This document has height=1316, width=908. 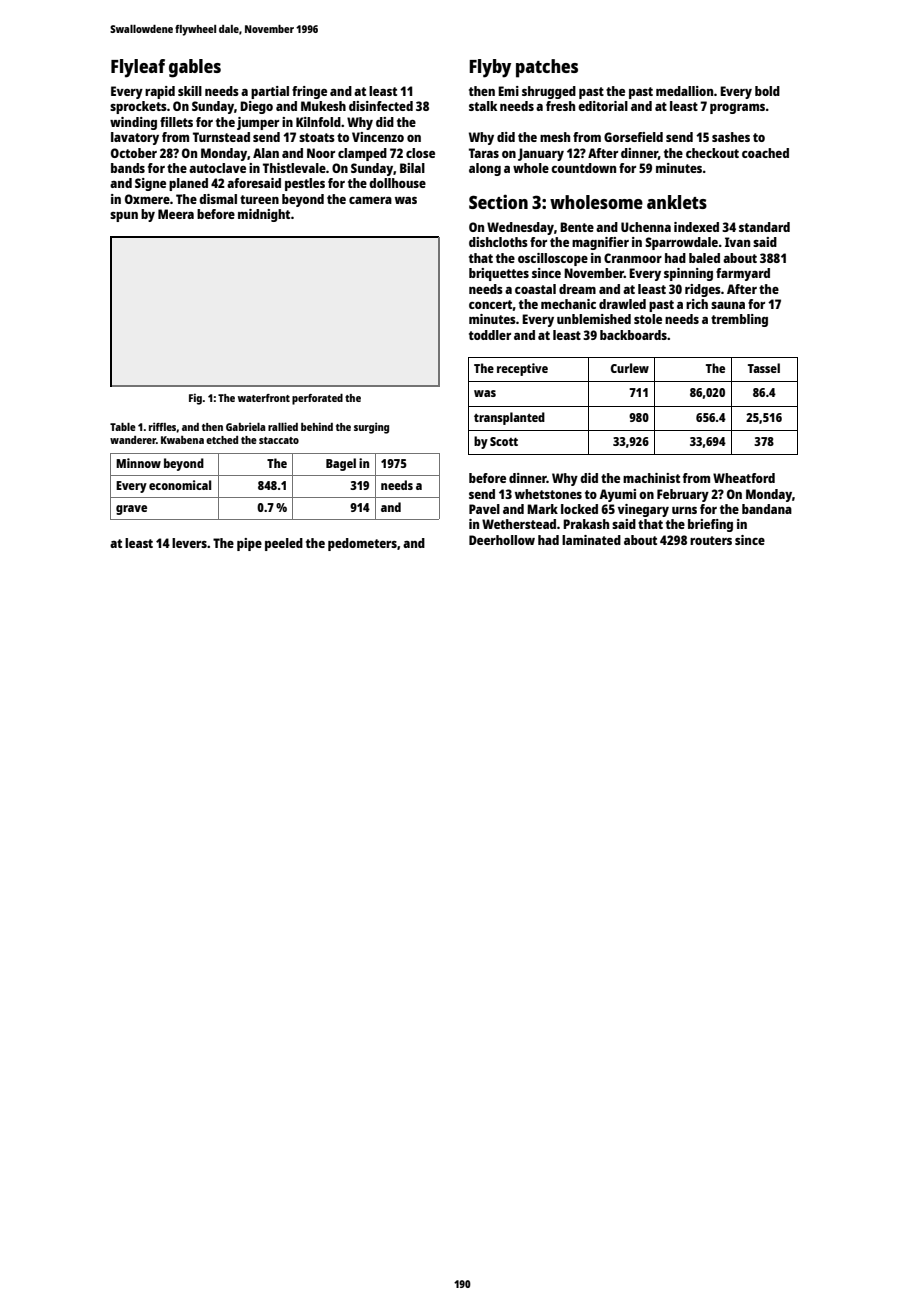 I want to click on Fig, so click(x=195, y=399).
